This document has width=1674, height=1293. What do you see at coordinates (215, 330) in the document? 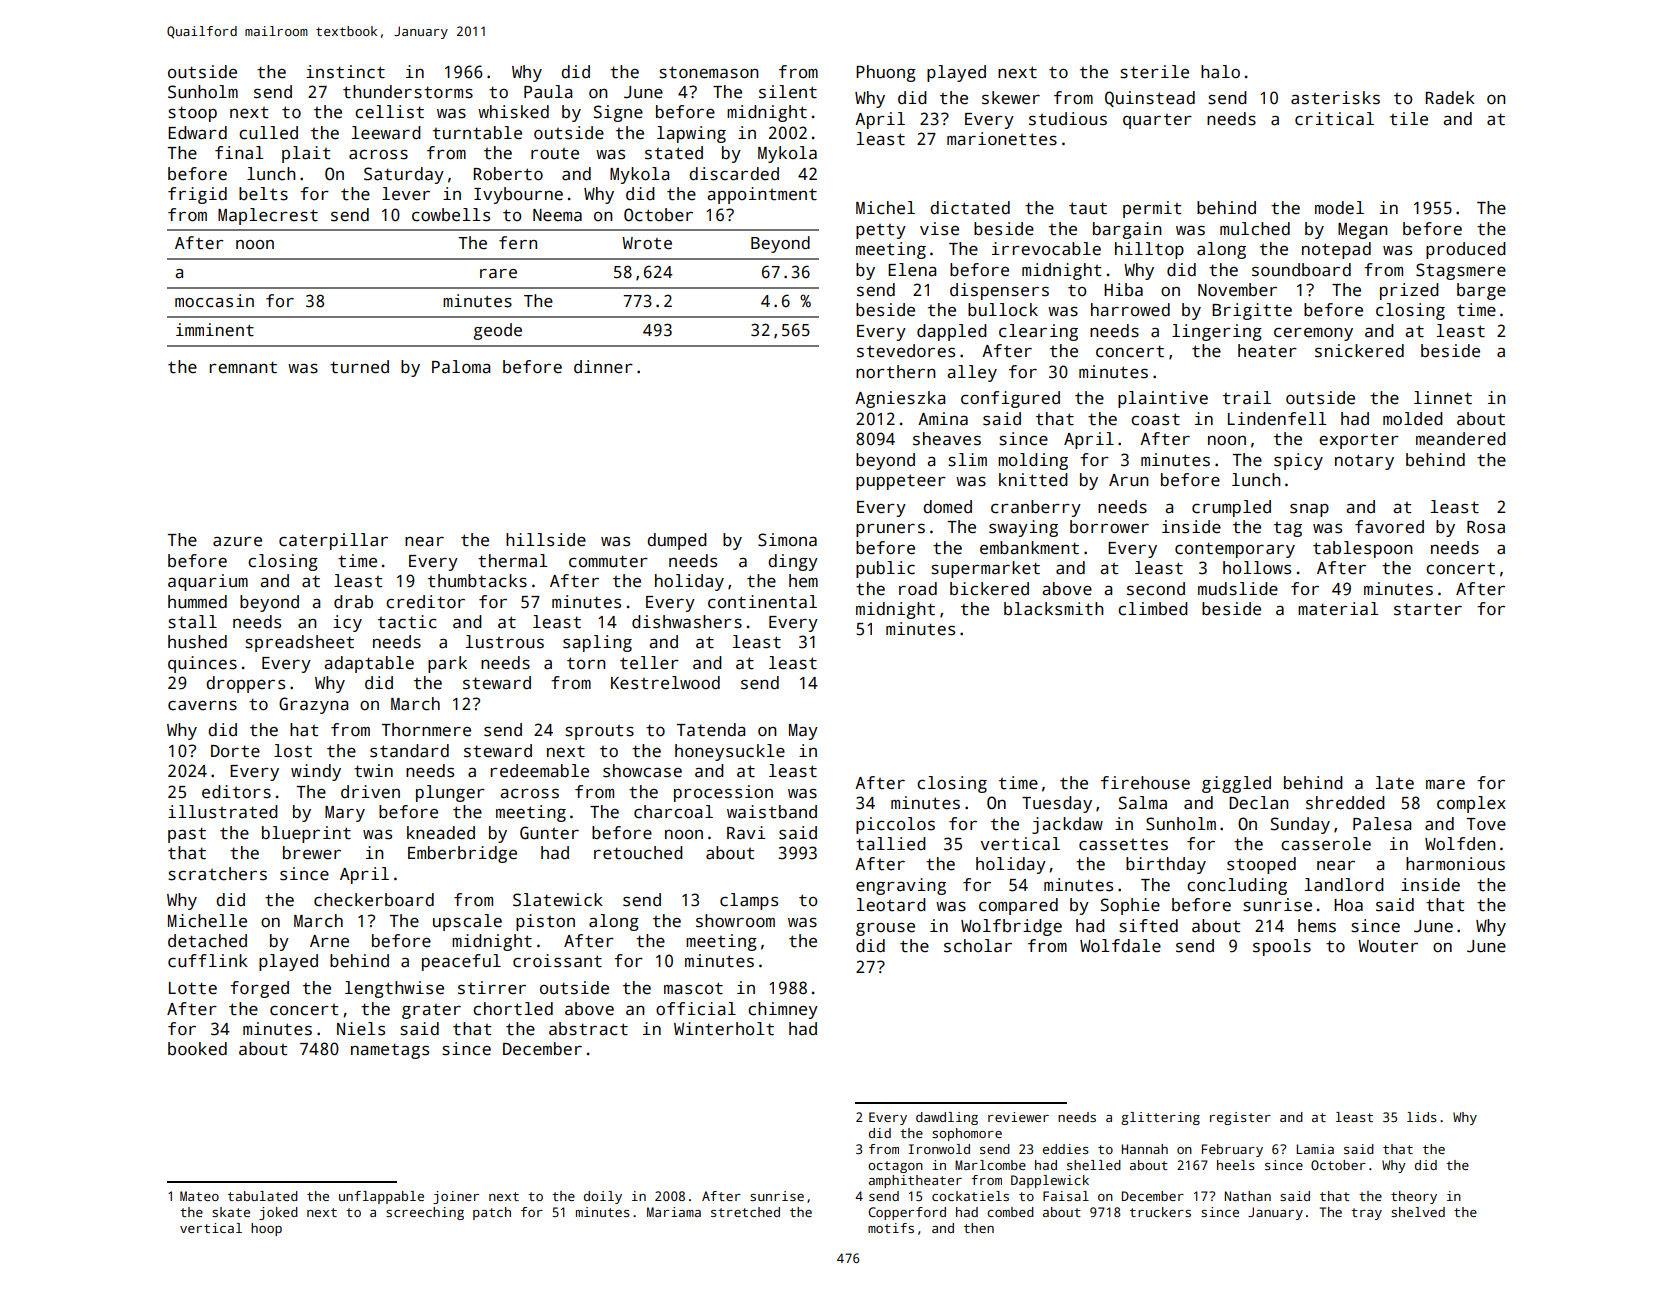
I see `imminent` at bounding box center [215, 330].
